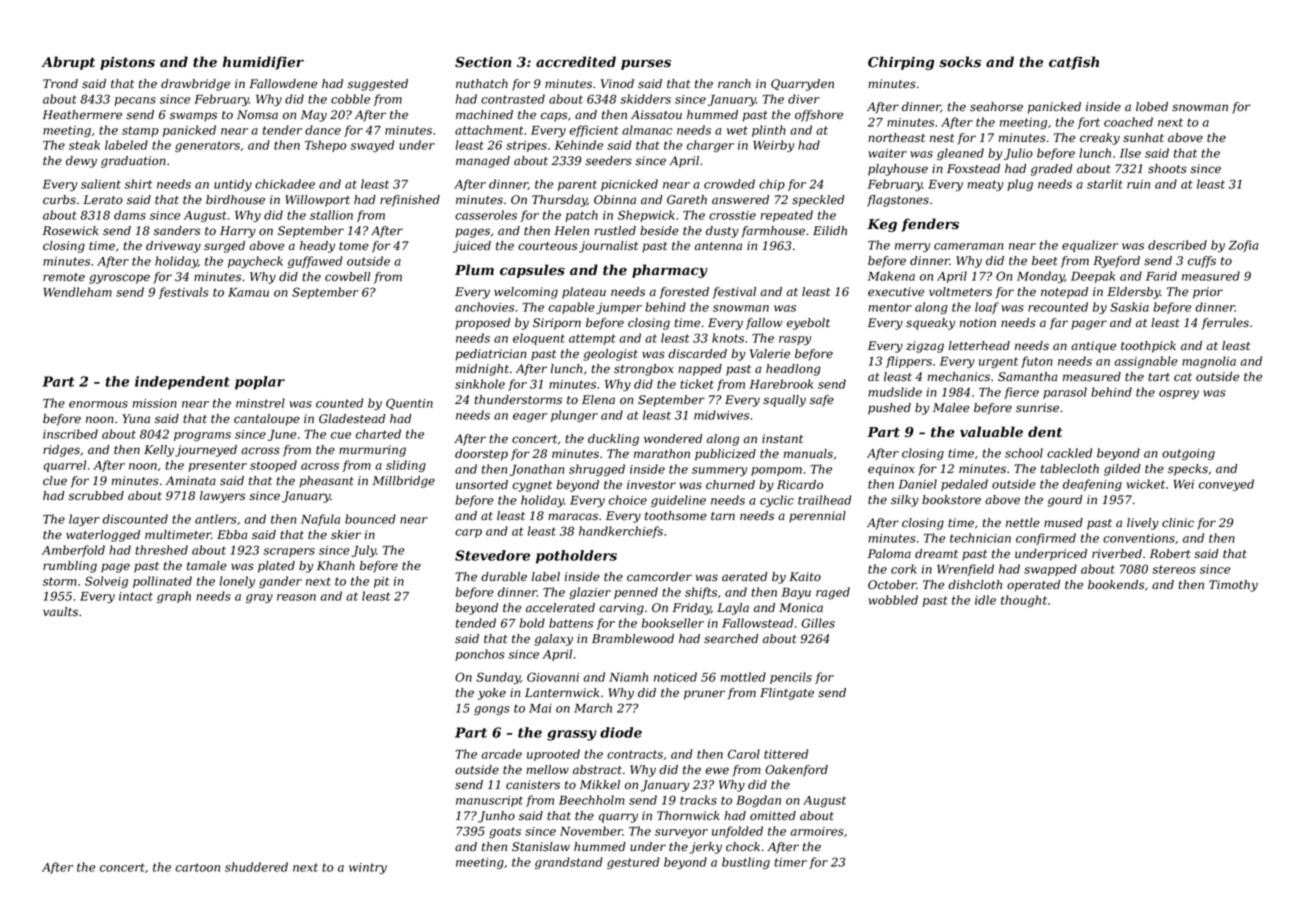 The image size is (1308, 924). Describe the element at coordinates (197, 867) in the page. I see `cartoon` at that location.
